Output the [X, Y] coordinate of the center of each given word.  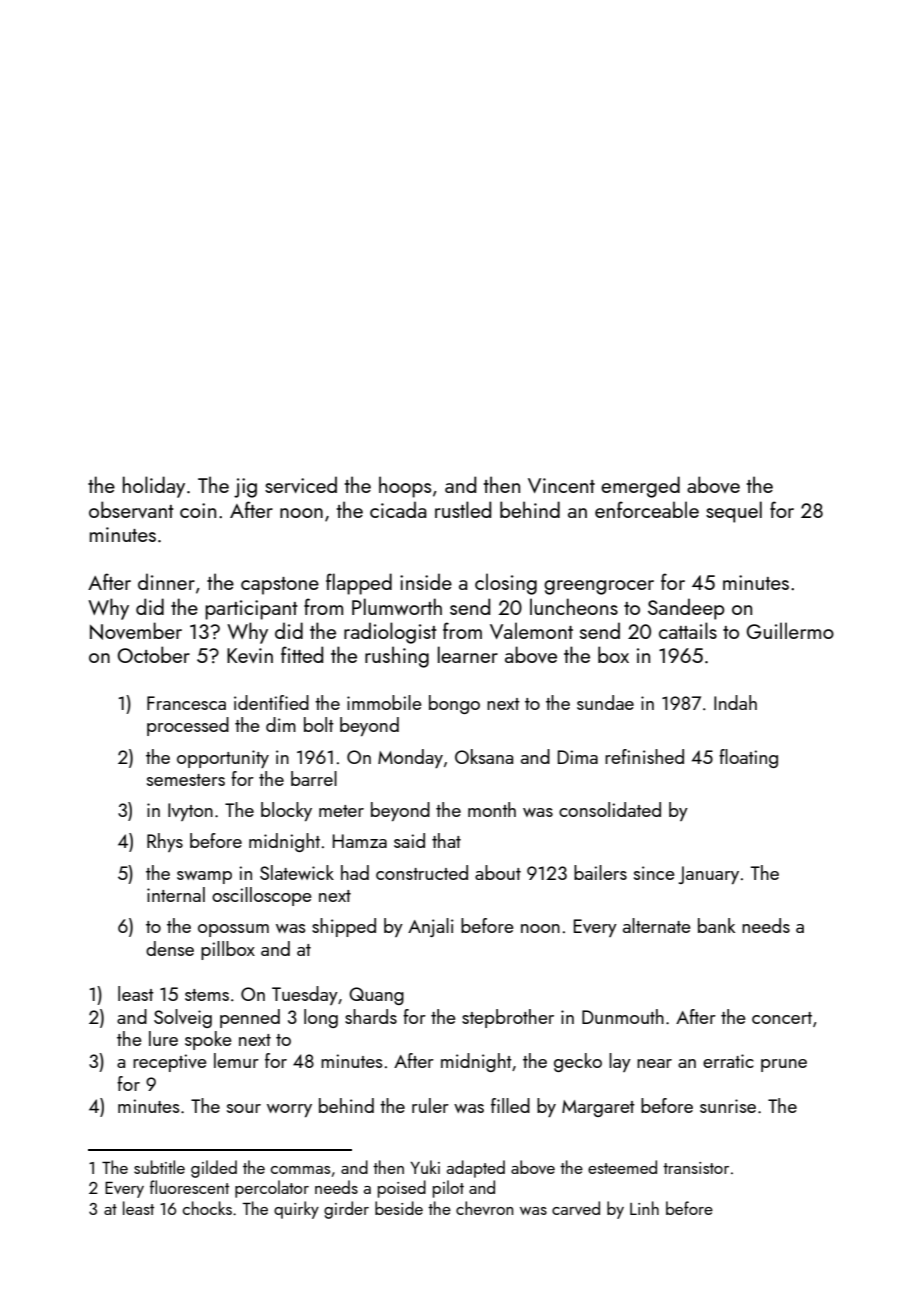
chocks [207, 1208]
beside [399, 1208]
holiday [154, 487]
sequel [734, 512]
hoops [405, 487]
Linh [644, 1208]
